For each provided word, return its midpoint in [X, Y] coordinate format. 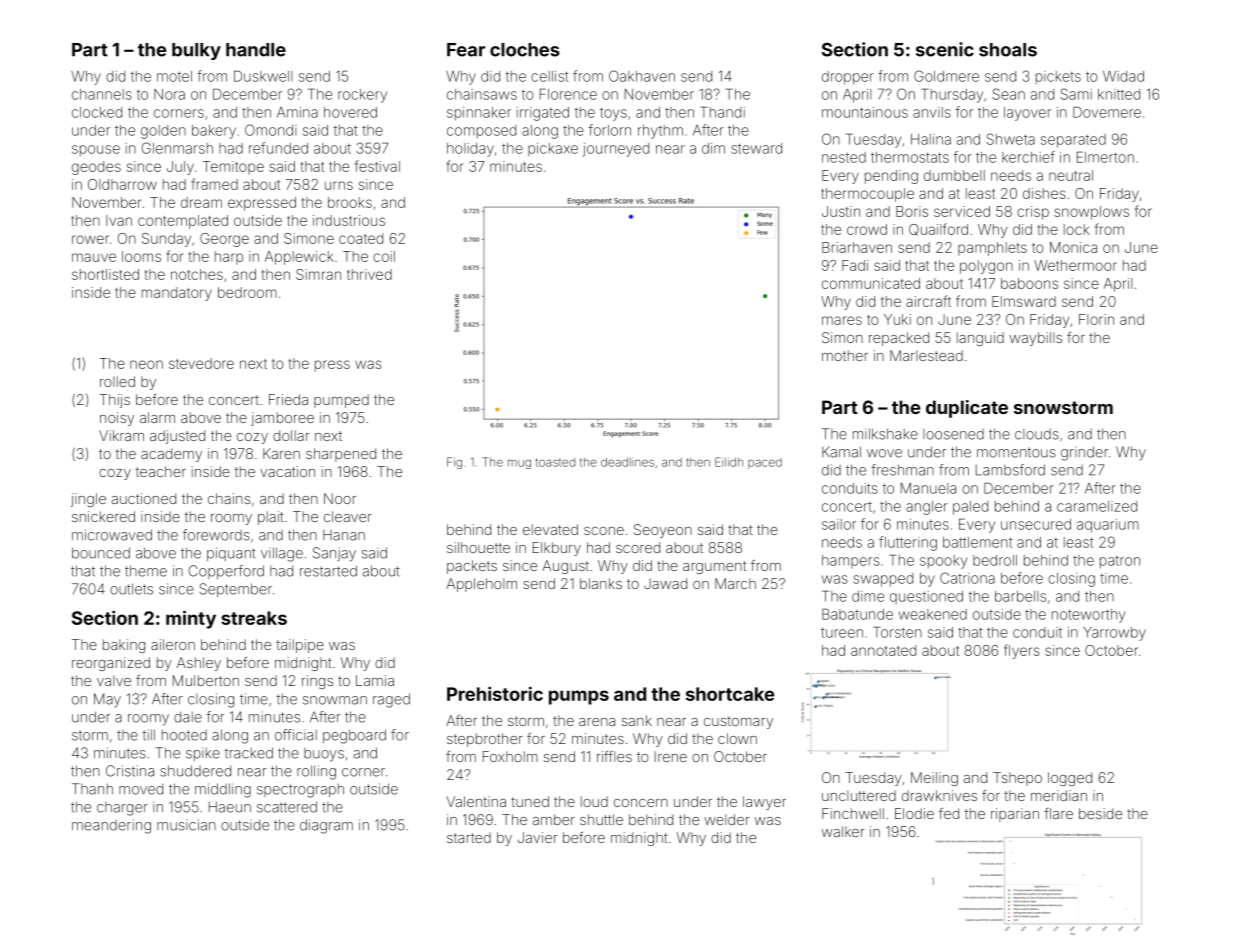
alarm [157, 417]
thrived [369, 274]
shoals [1008, 50]
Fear [466, 50]
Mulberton [206, 680]
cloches [525, 50]
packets [472, 567]
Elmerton [1105, 157]
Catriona [967, 578]
